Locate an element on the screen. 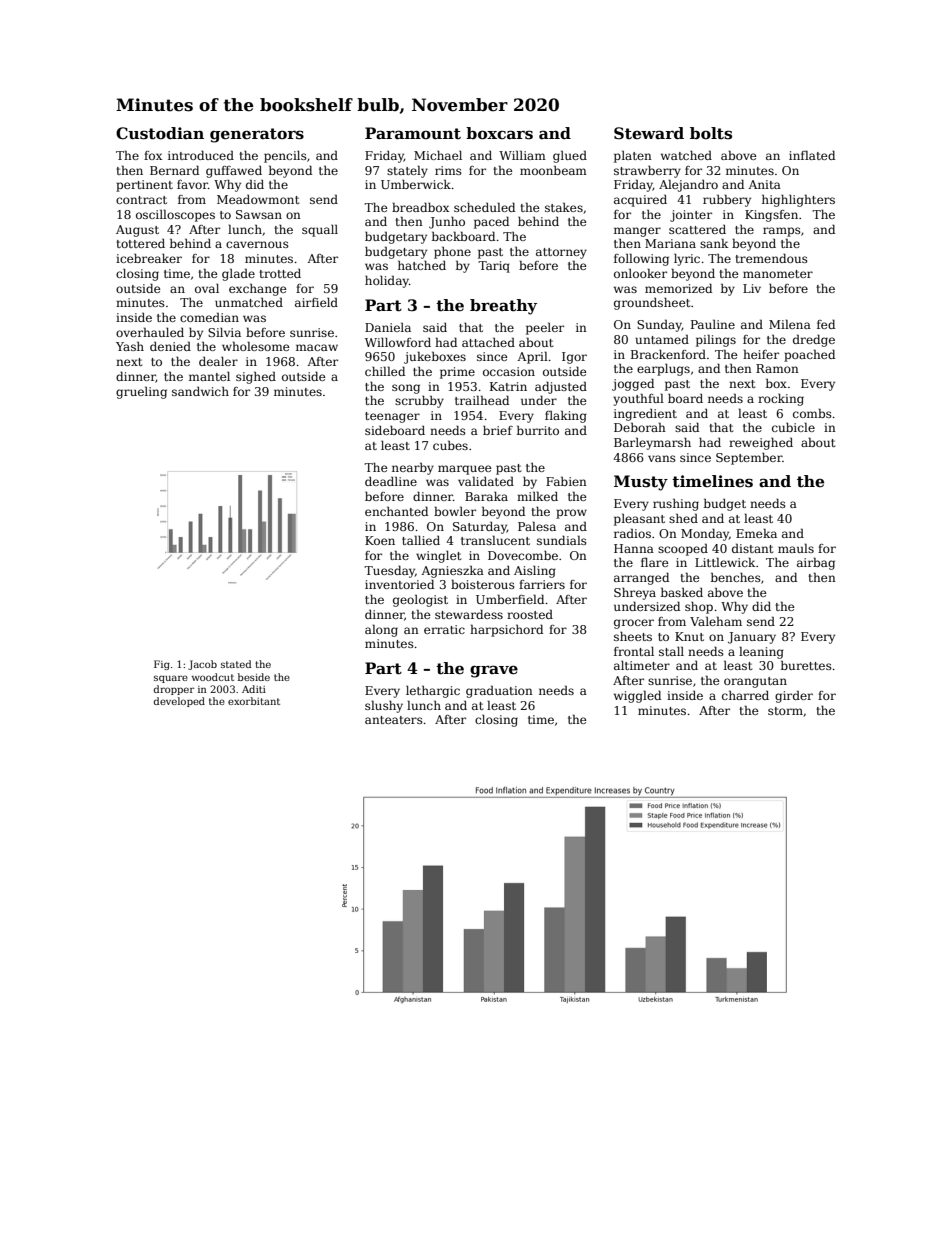  chilled is located at coordinates (385, 371).
